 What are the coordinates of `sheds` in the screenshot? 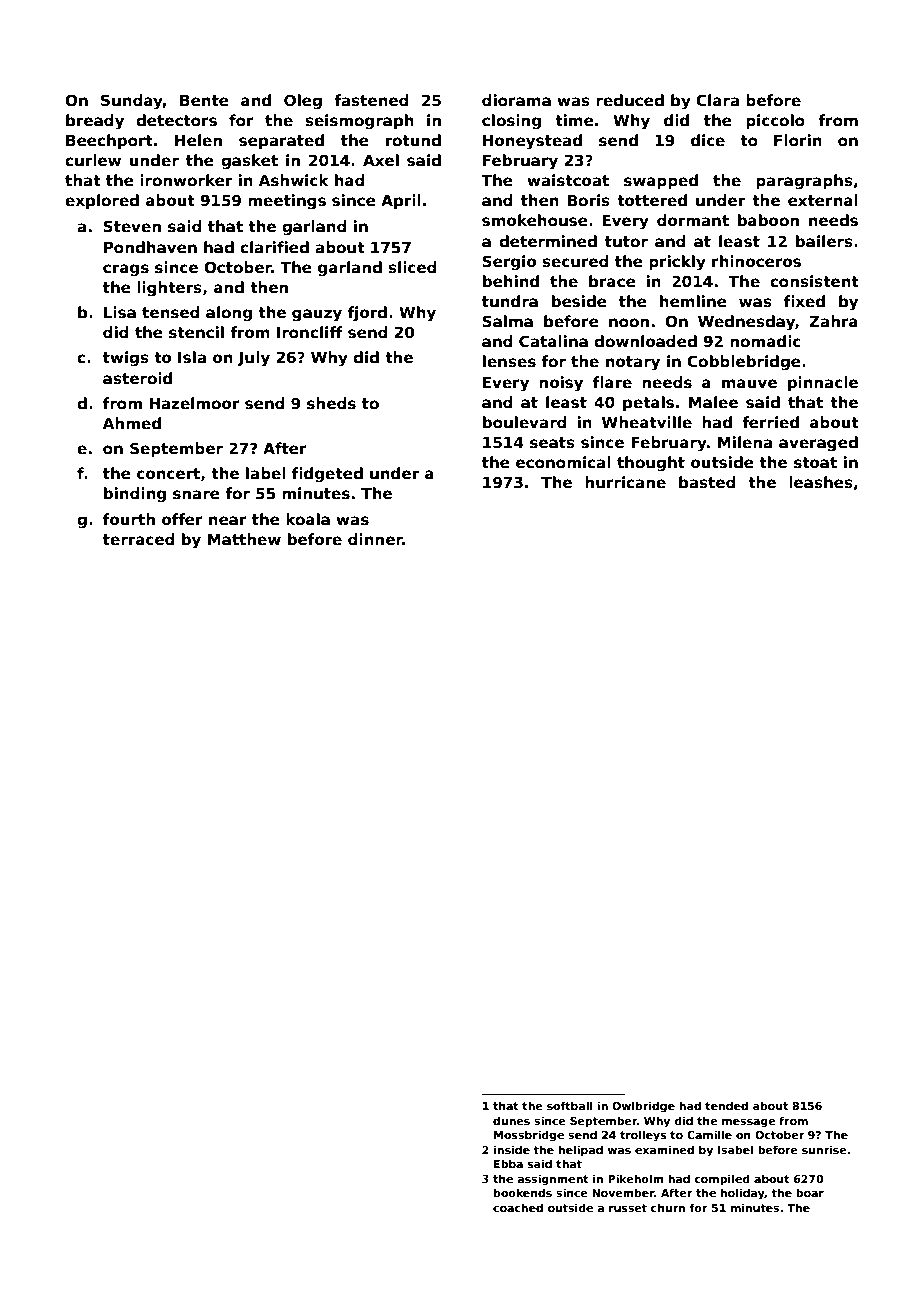 It's located at (331, 403).
